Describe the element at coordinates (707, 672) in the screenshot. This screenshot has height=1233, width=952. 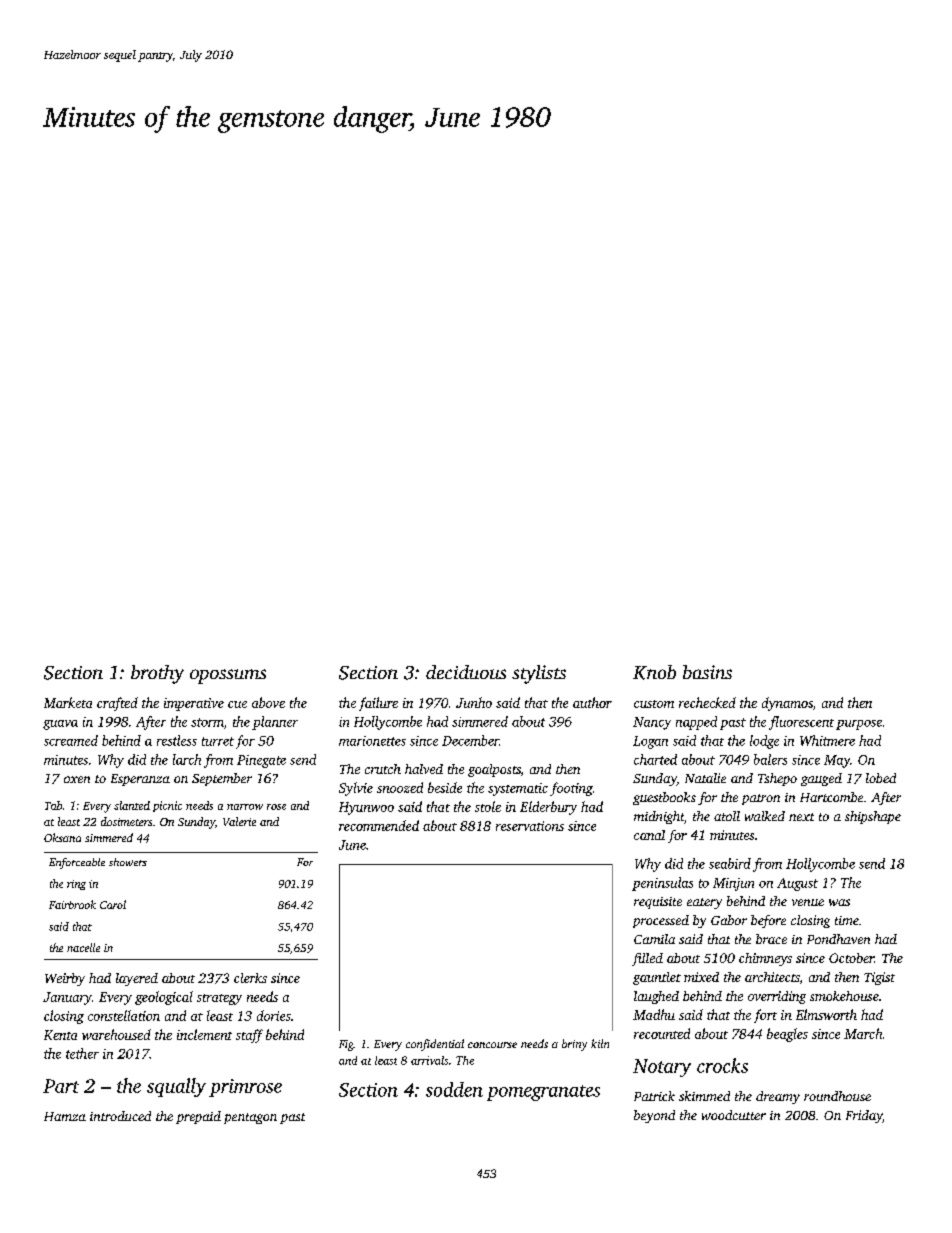
I see `basins` at that location.
